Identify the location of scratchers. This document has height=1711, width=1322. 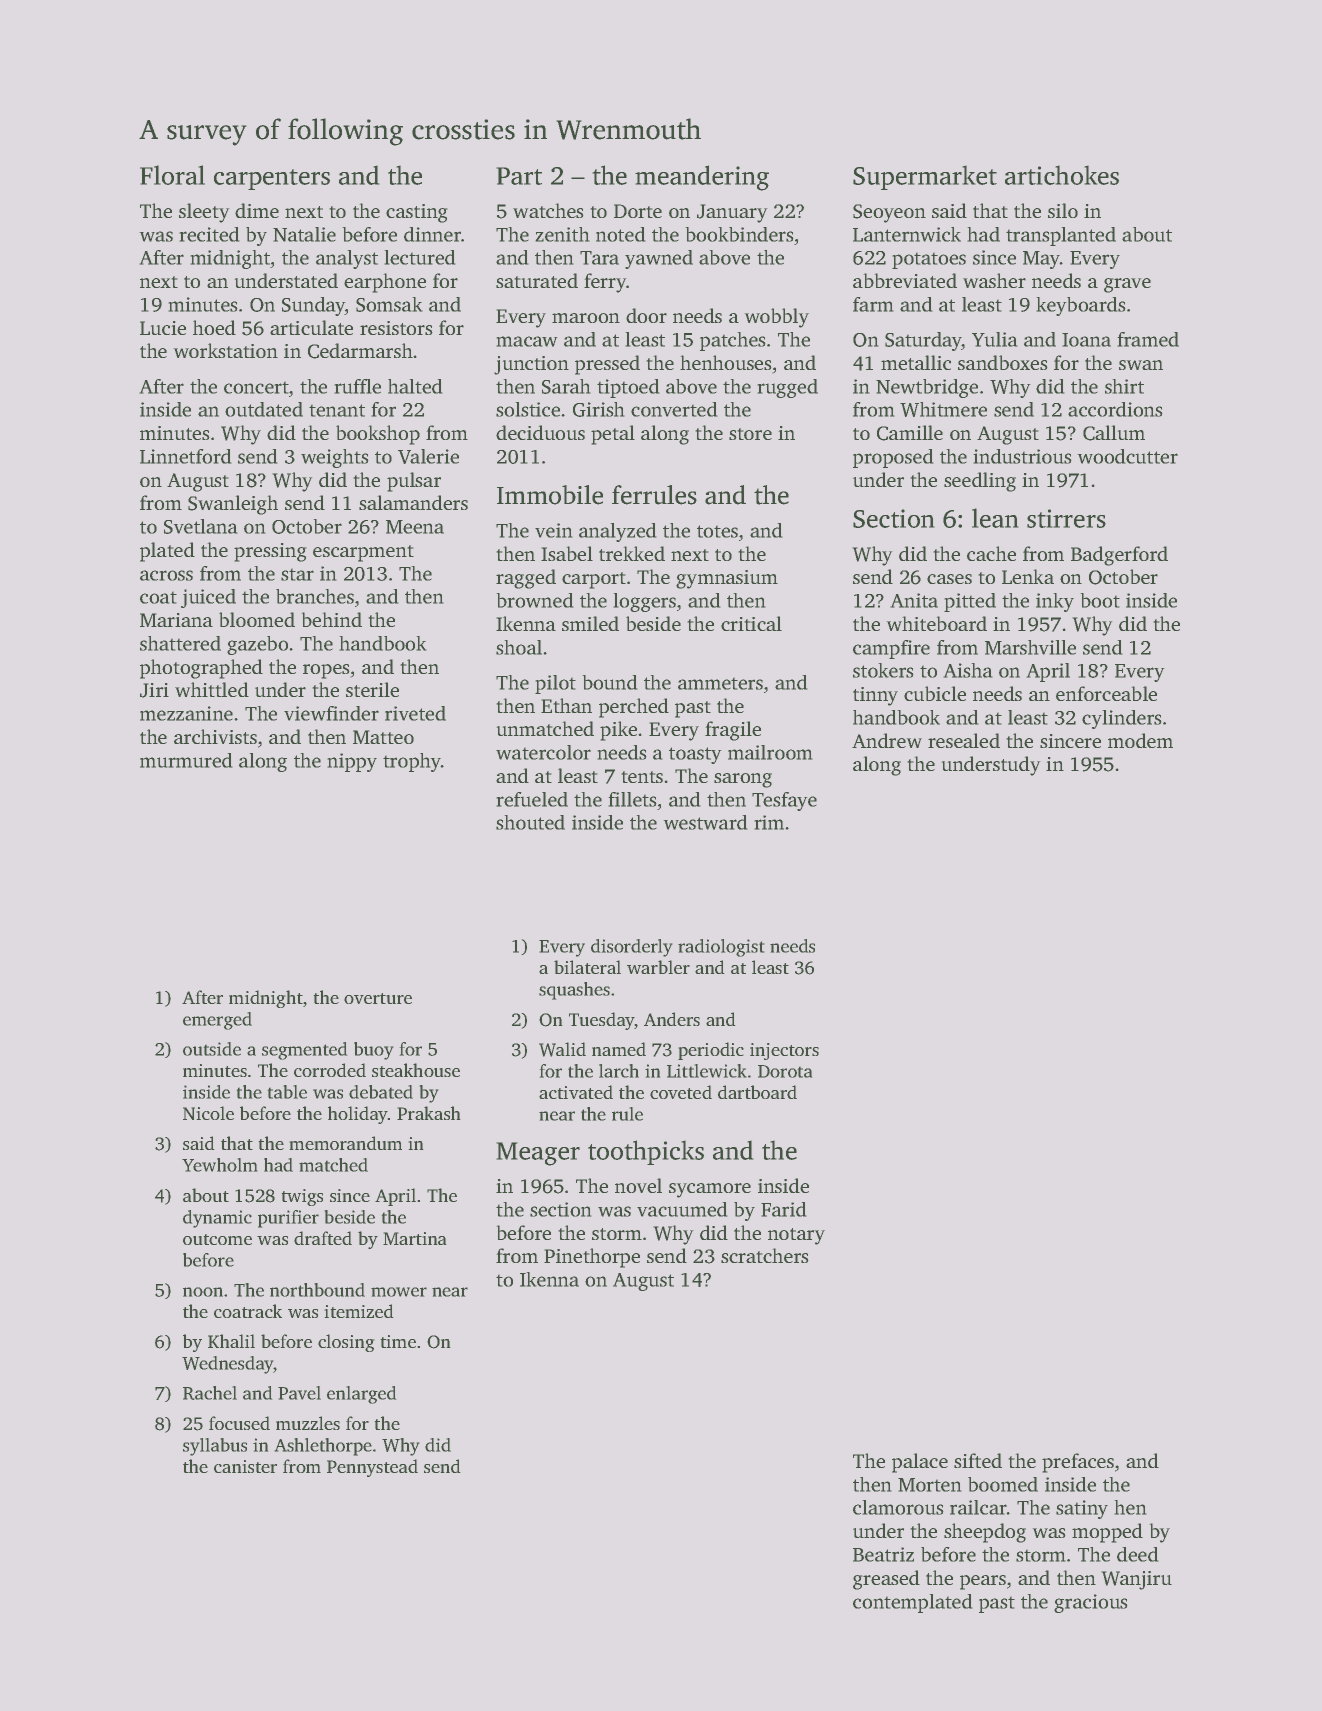
(765, 1255).
